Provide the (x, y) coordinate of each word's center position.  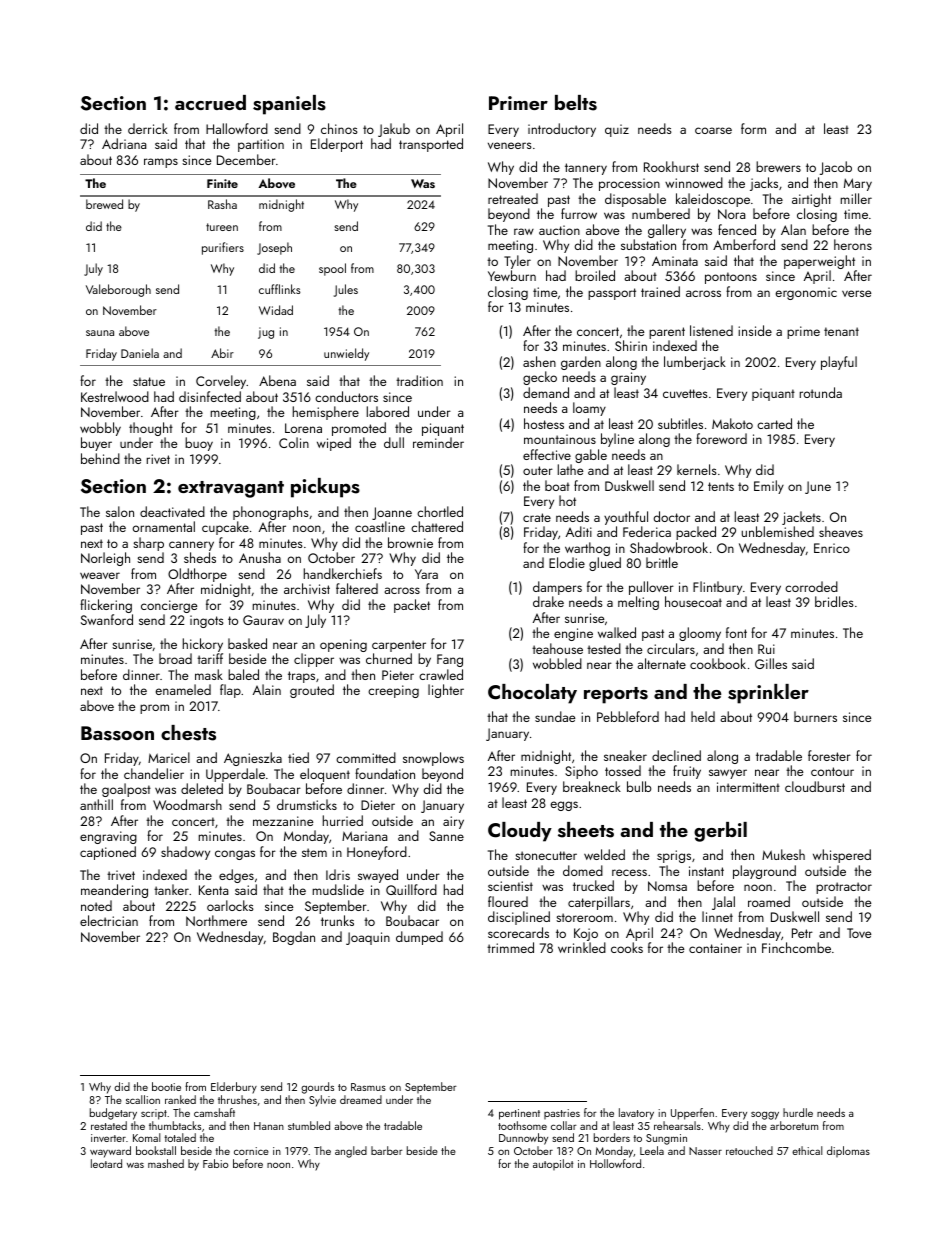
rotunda (821, 392)
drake (548, 601)
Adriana (124, 143)
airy (453, 822)
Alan (793, 229)
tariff (210, 658)
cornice (251, 1151)
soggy (765, 1115)
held (703, 716)
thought (151, 429)
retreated (513, 198)
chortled (440, 511)
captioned (108, 853)
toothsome (522, 1125)
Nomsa (667, 886)
